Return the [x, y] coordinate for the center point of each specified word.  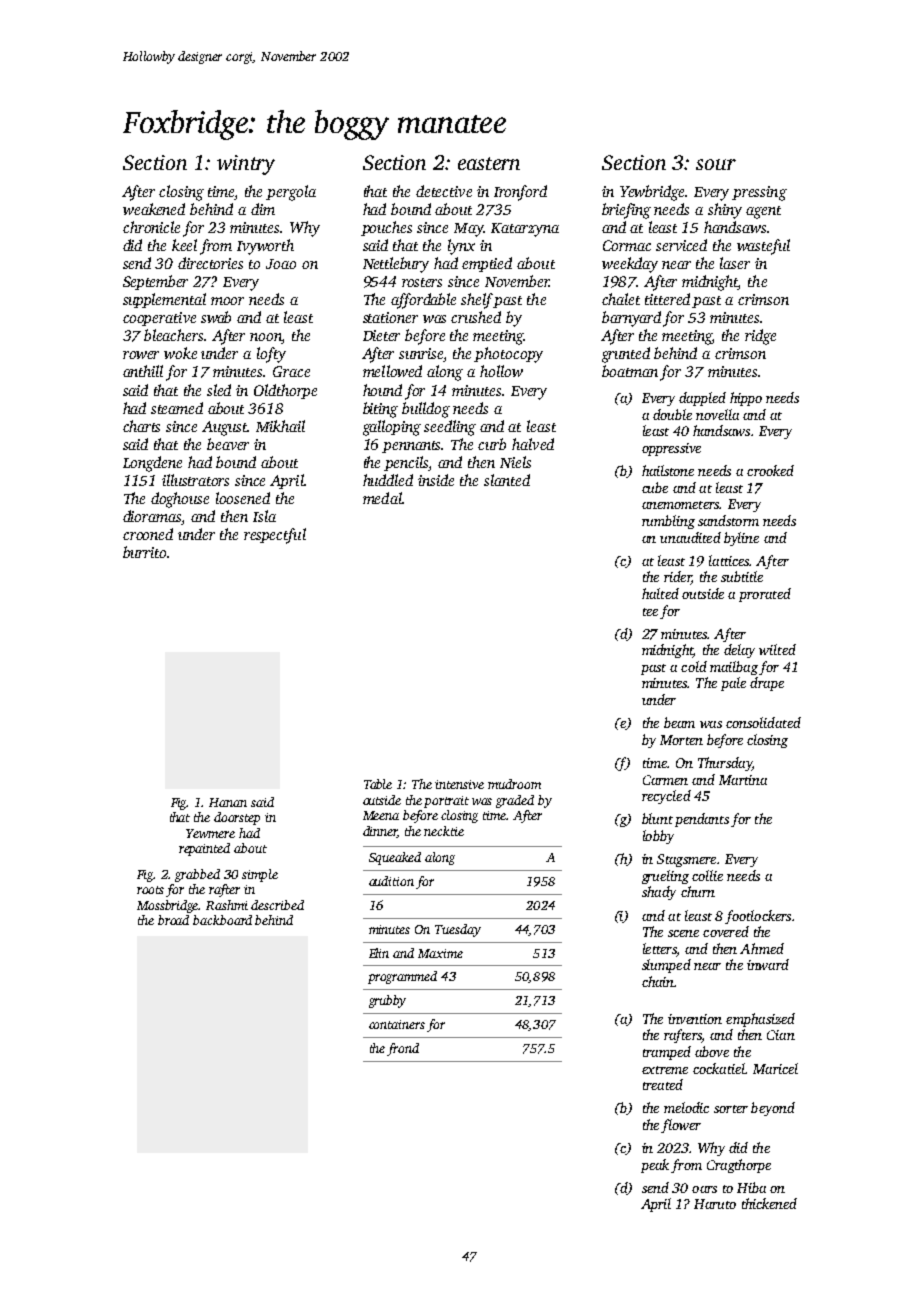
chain [658, 981]
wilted [777, 649]
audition [391, 881]
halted [660, 593]
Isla [264, 516]
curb [492, 444]
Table [378, 784]
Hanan [228, 802]
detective [444, 191]
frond [403, 1049]
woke [180, 353]
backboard [222, 920]
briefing [626, 211]
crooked [770, 470]
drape [767, 684]
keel [184, 245]
